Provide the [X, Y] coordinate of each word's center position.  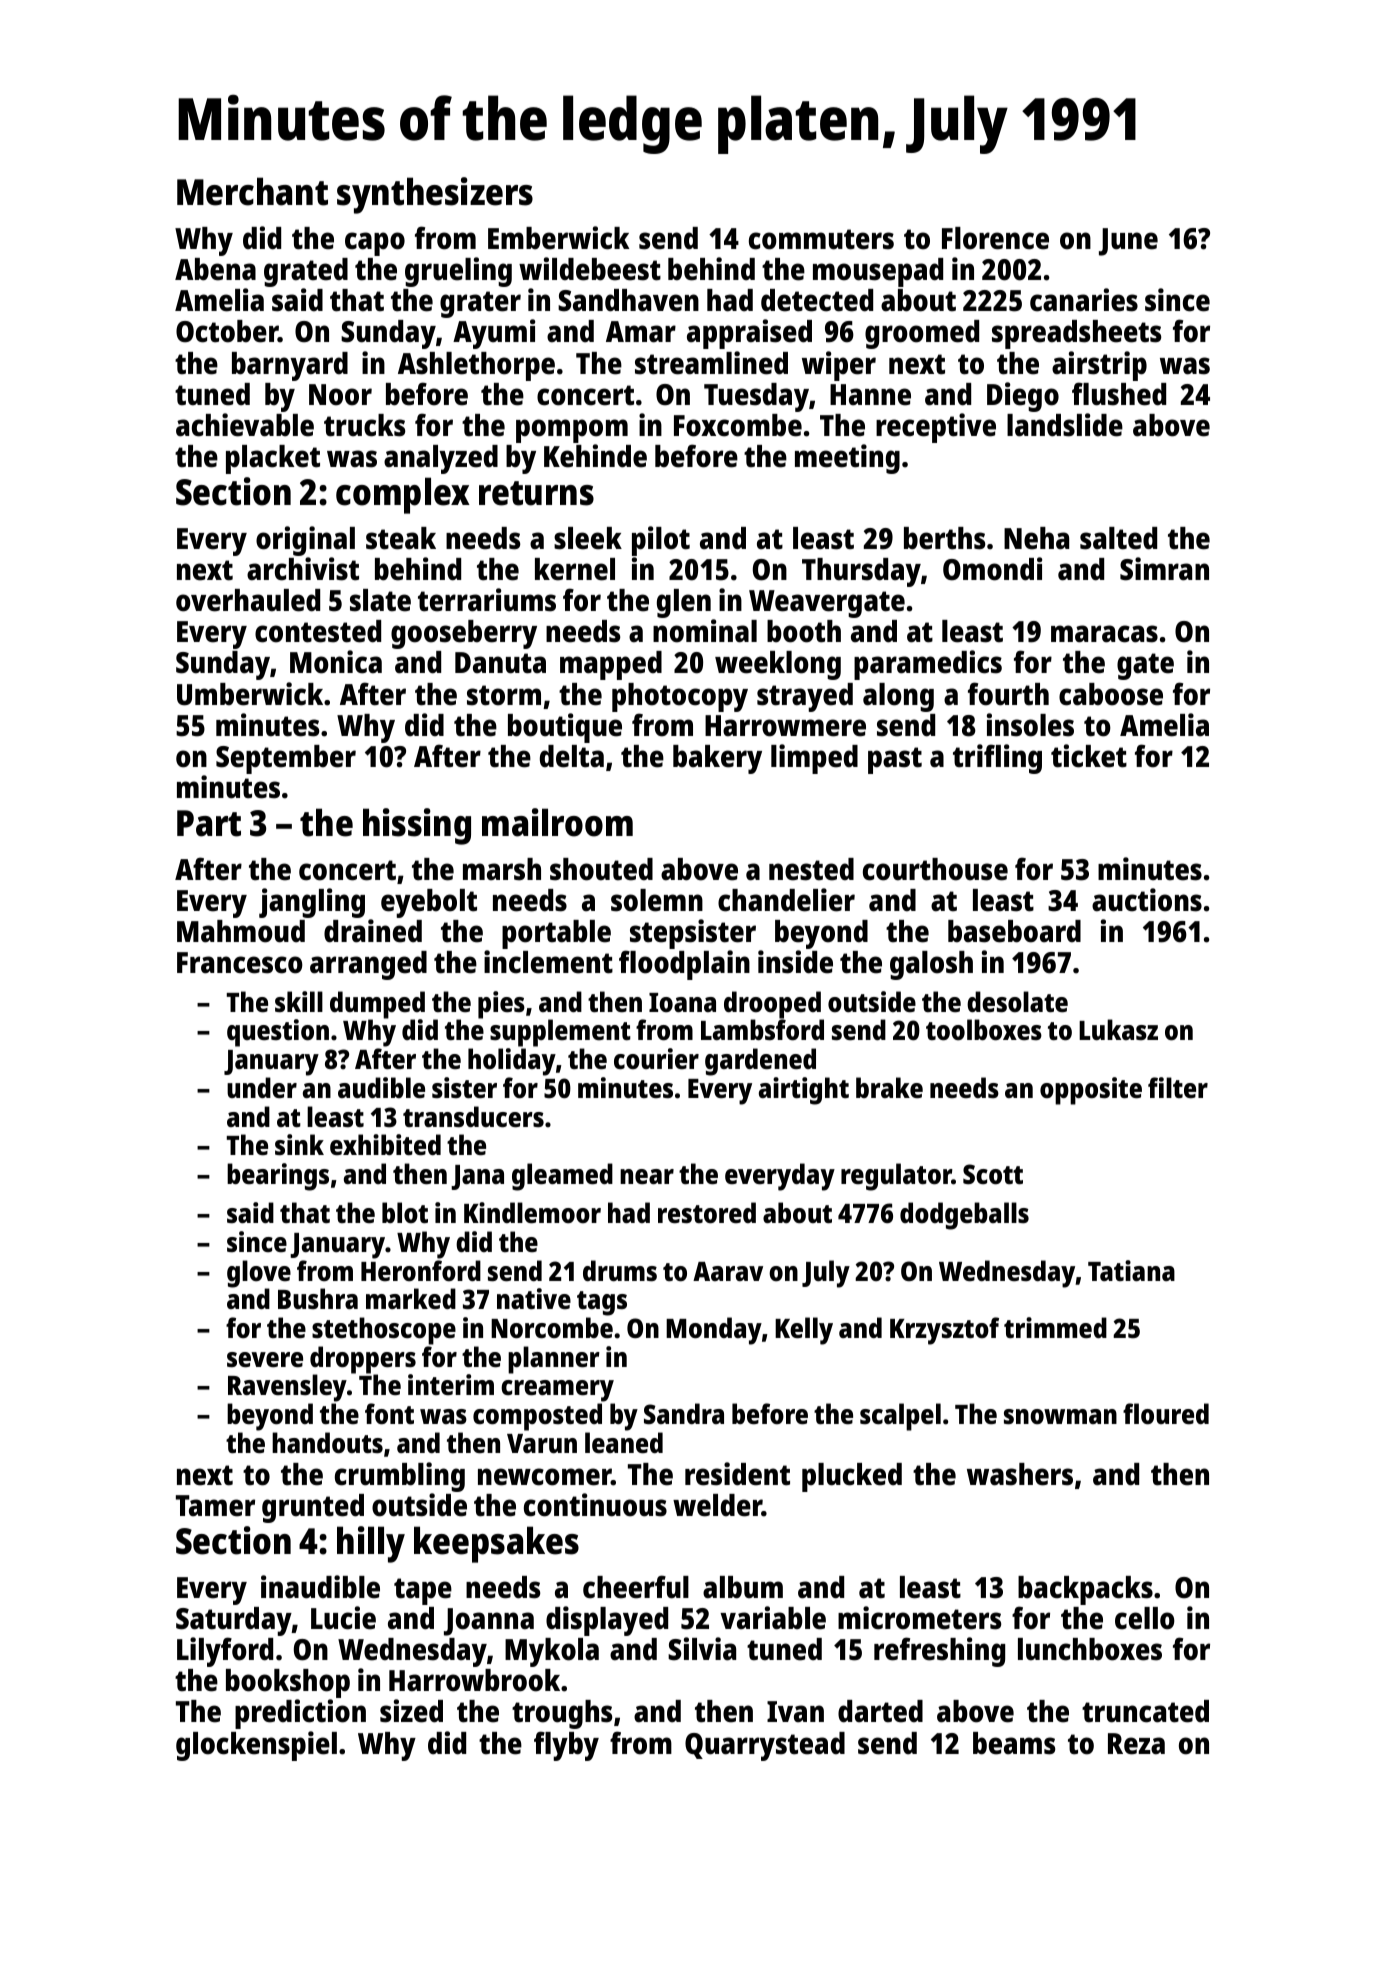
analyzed [441, 459]
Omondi [992, 569]
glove [259, 1274]
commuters [821, 239]
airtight [804, 1091]
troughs [562, 1714]
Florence [995, 238]
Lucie [343, 1618]
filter [1178, 1087]
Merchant [252, 191]
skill [299, 1001]
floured [1166, 1414]
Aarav [728, 1271]
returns [536, 493]
